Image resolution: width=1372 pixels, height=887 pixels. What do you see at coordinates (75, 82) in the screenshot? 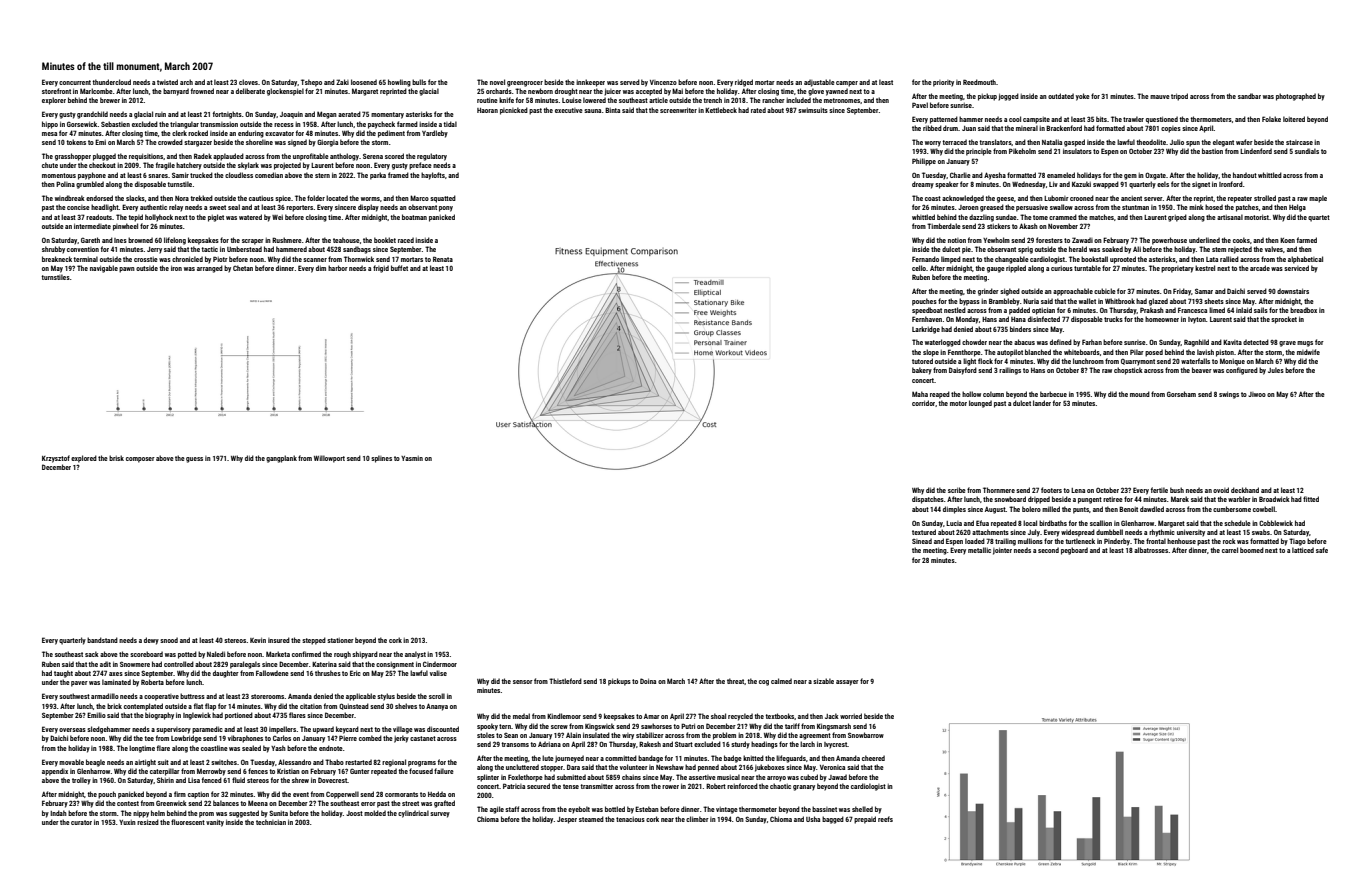
I see `concurrent` at bounding box center [75, 82].
